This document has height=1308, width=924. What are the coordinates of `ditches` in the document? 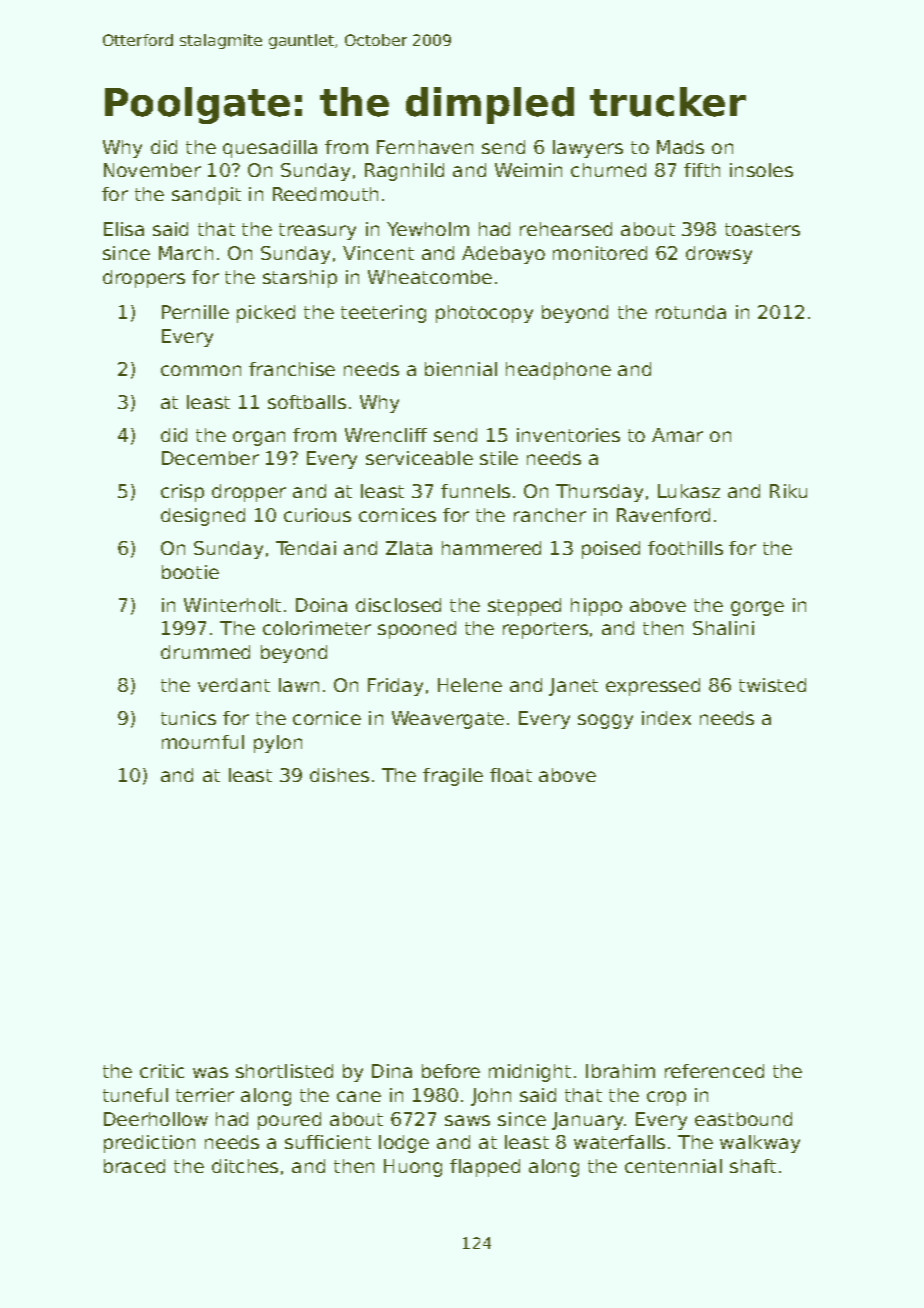 It's located at (245, 1166).
